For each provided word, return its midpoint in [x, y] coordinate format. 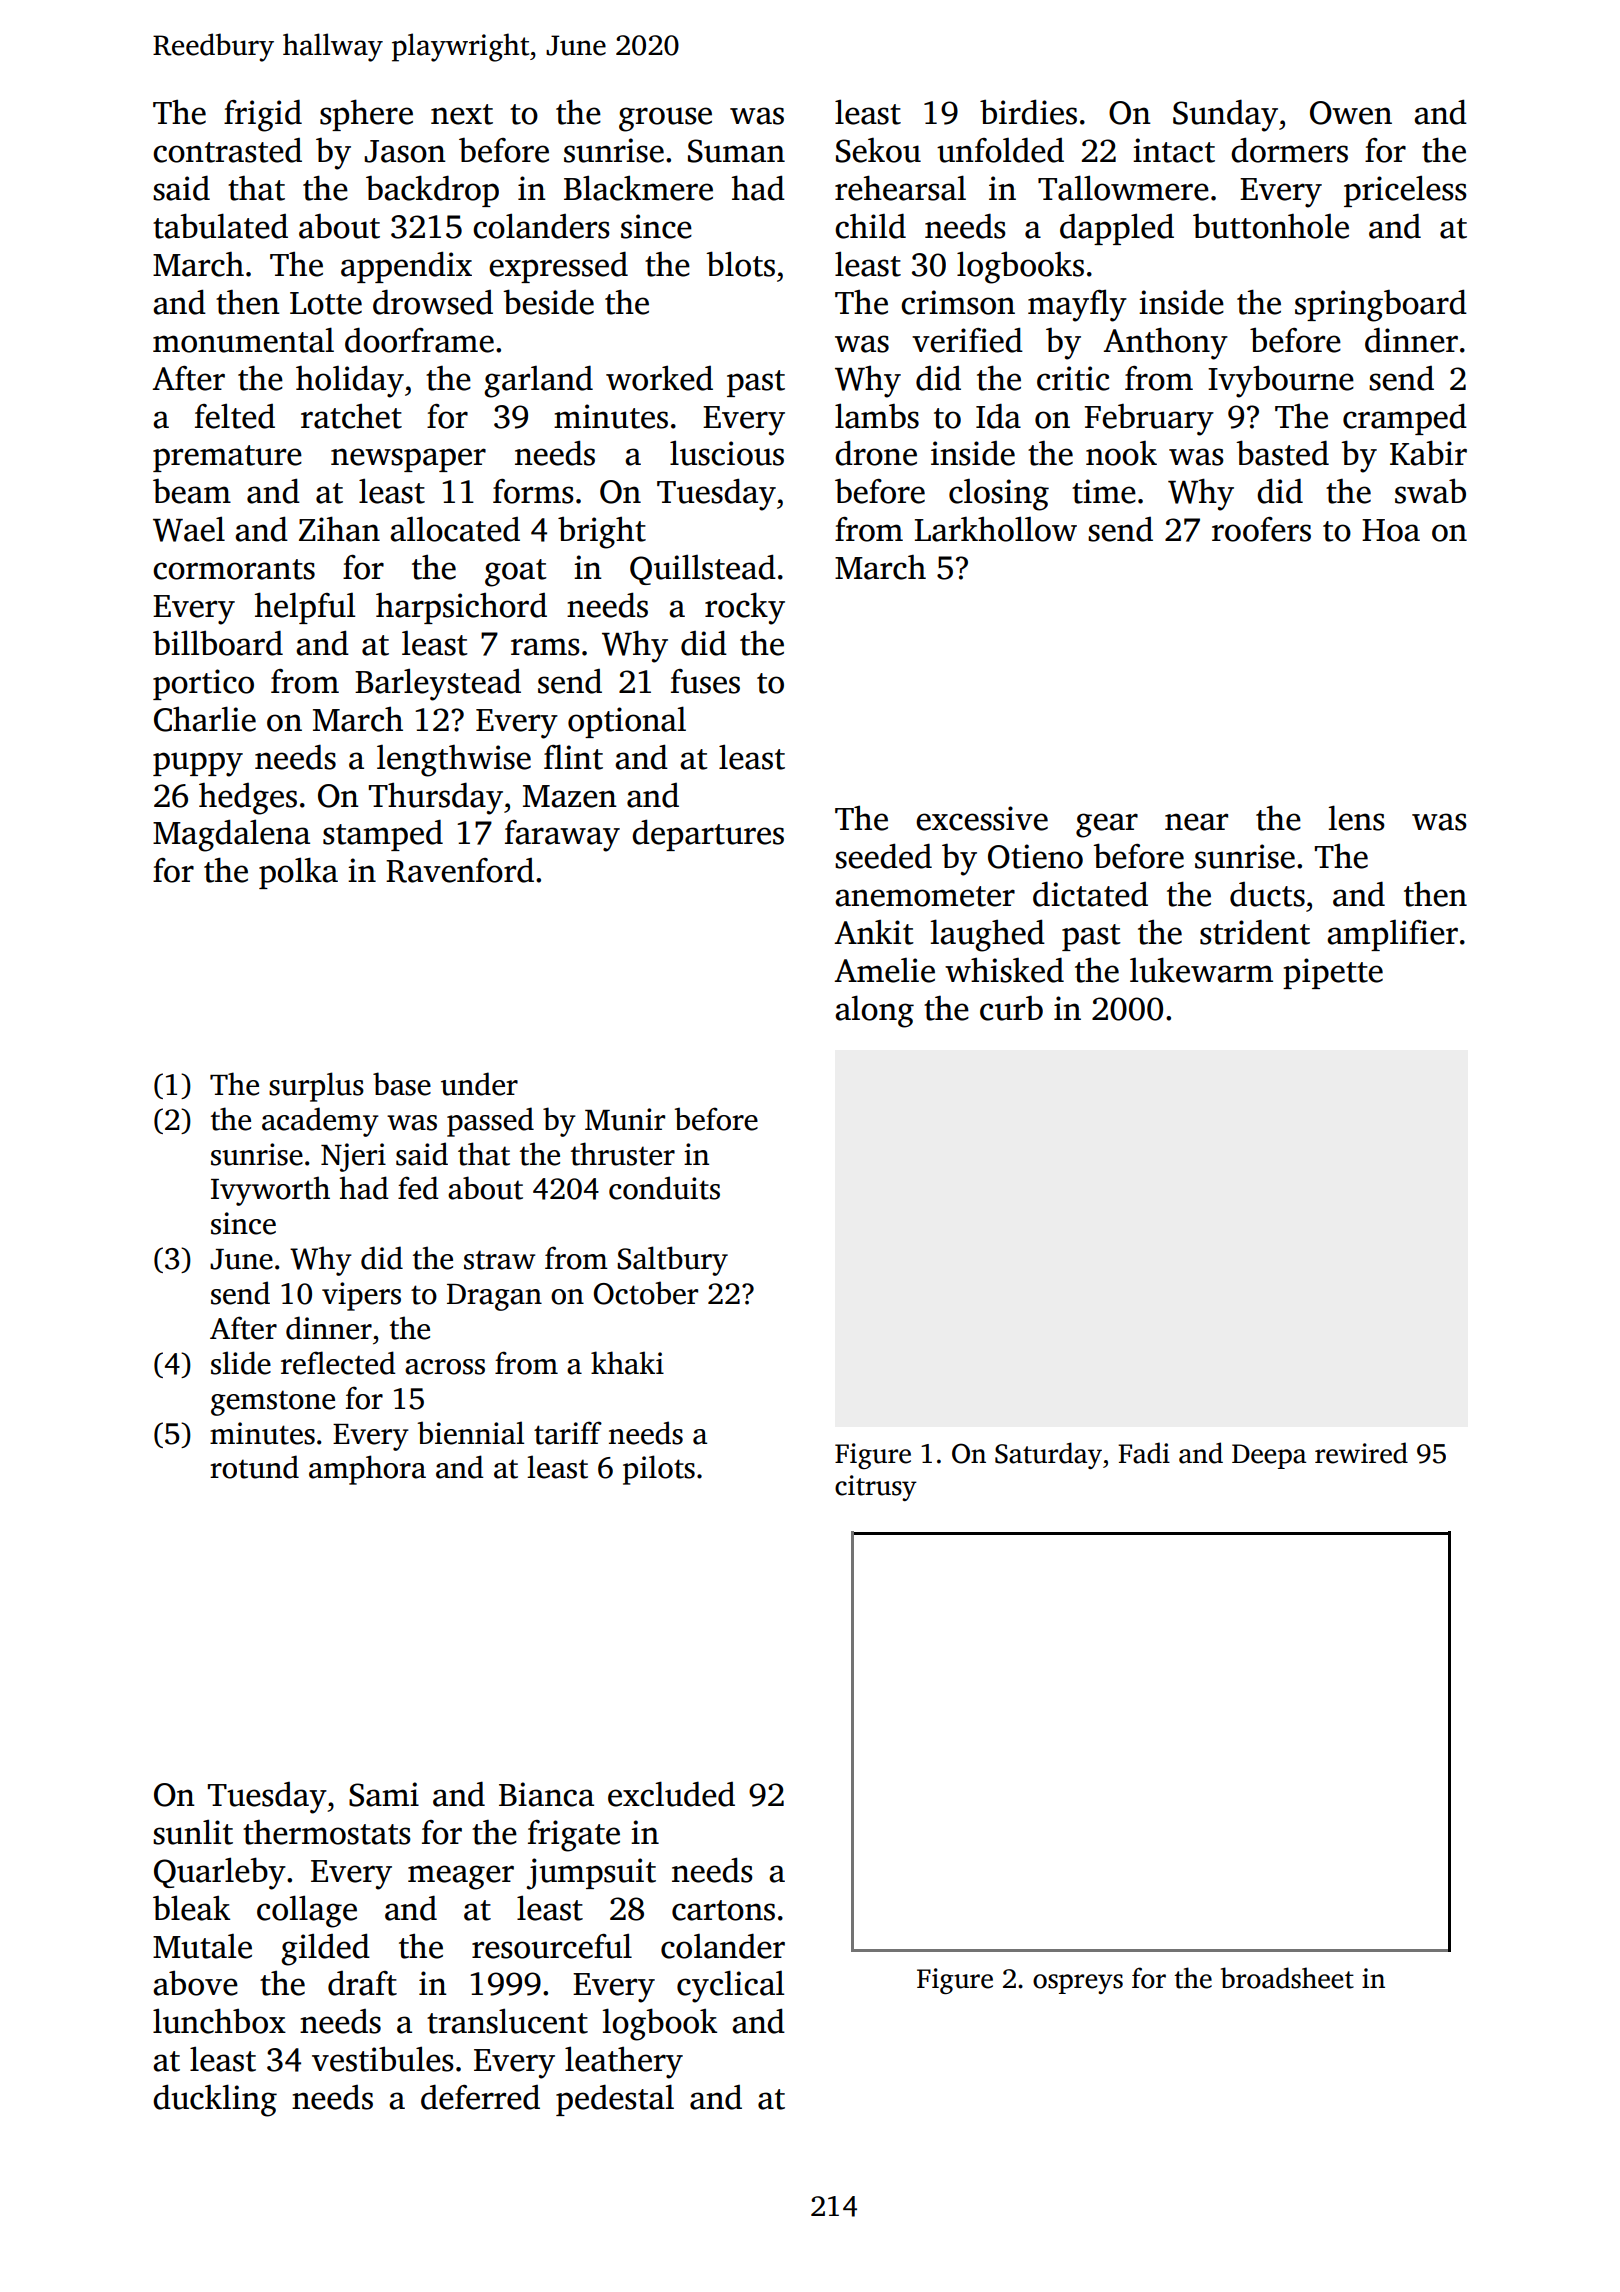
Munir [625, 1119]
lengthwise [454, 760]
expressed [558, 267]
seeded [883, 856]
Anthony [1165, 343]
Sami [384, 1794]
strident [1255, 932]
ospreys [1078, 1984]
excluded [671, 1794]
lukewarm [1201, 970]
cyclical [730, 1986]
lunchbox [219, 2021]
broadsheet [1287, 1978]
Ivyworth [270, 1191]
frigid [263, 115]
